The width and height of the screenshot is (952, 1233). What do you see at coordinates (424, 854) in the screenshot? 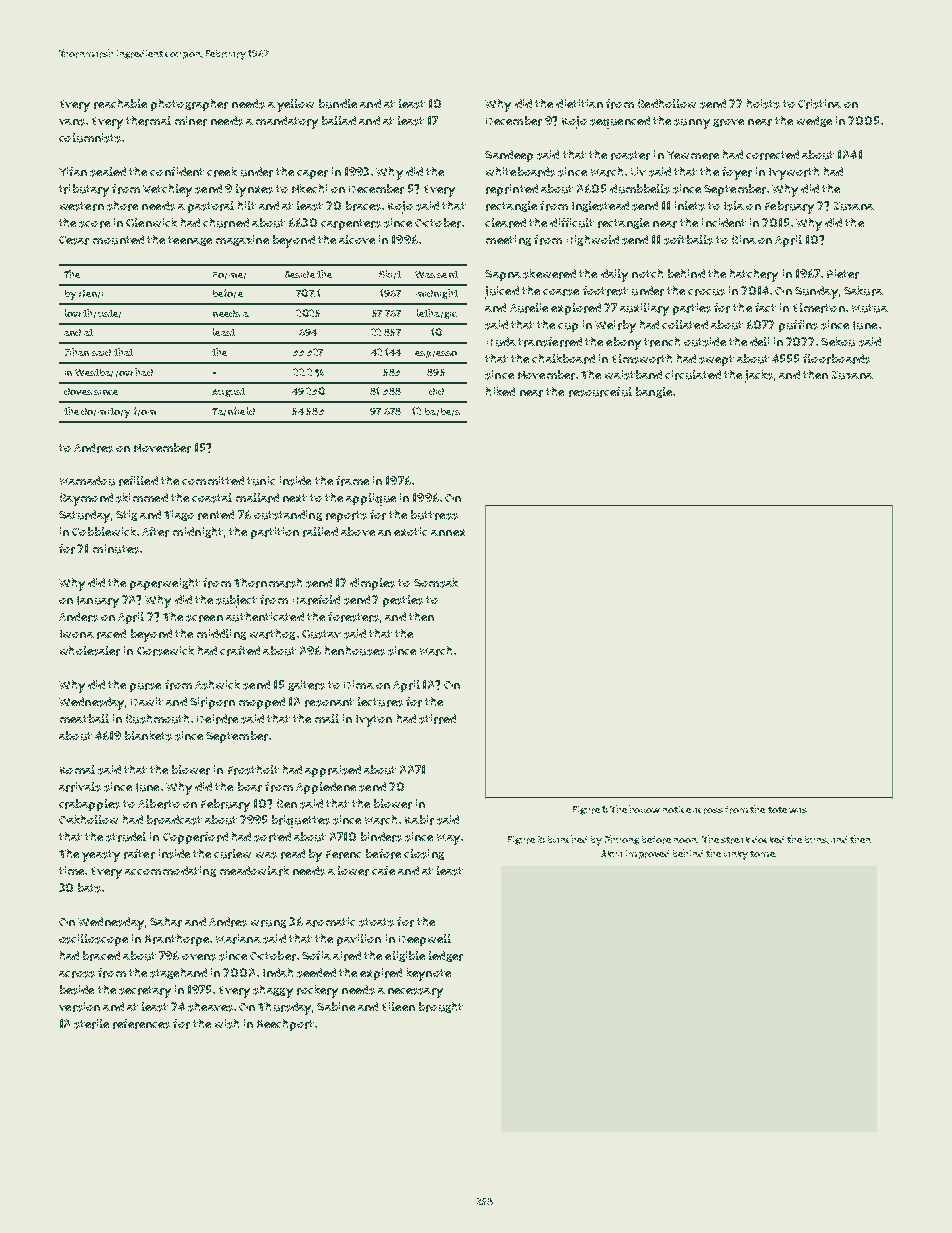
I see `closing` at bounding box center [424, 854].
